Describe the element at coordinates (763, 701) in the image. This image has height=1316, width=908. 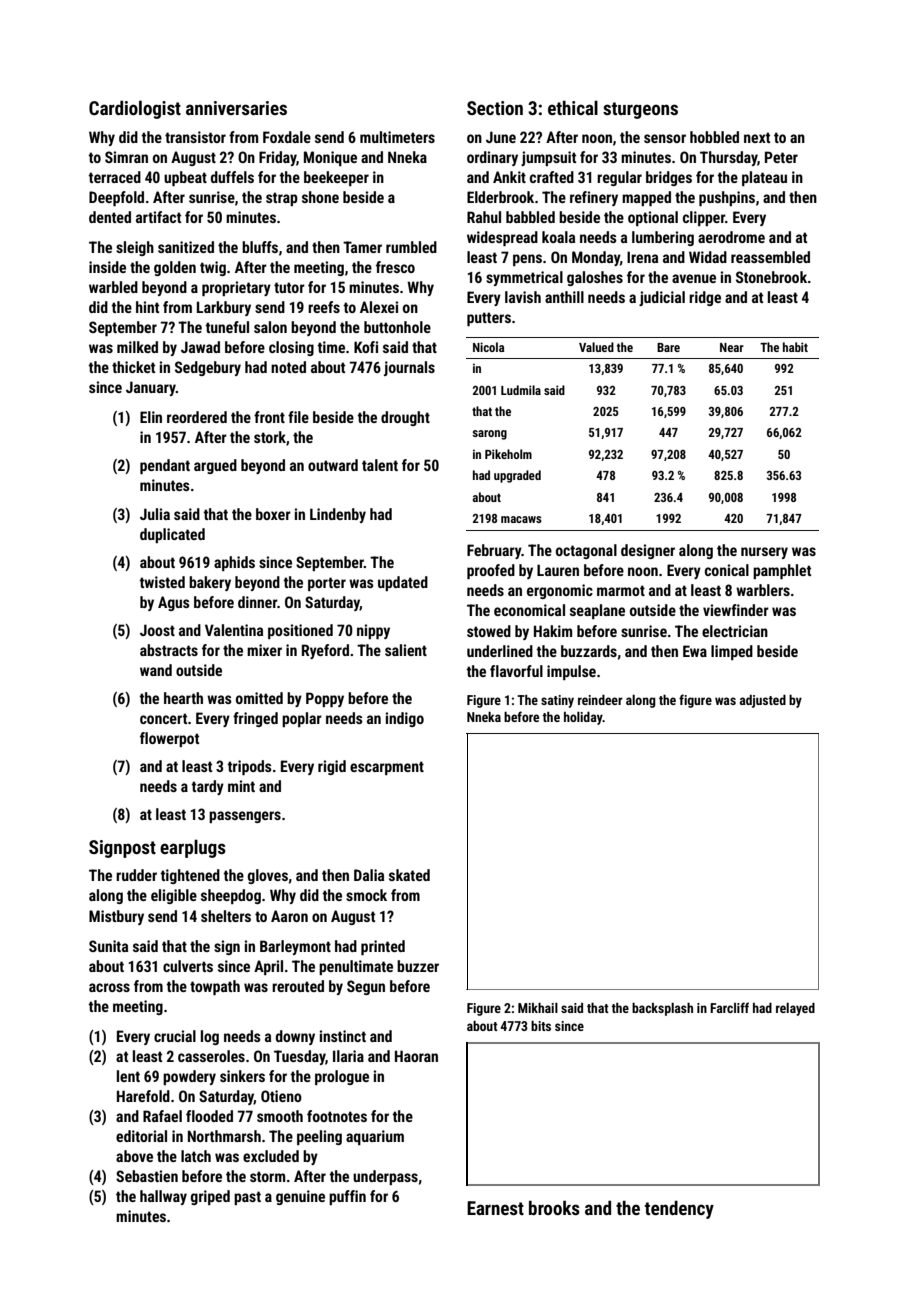
I see `adjusted` at that location.
